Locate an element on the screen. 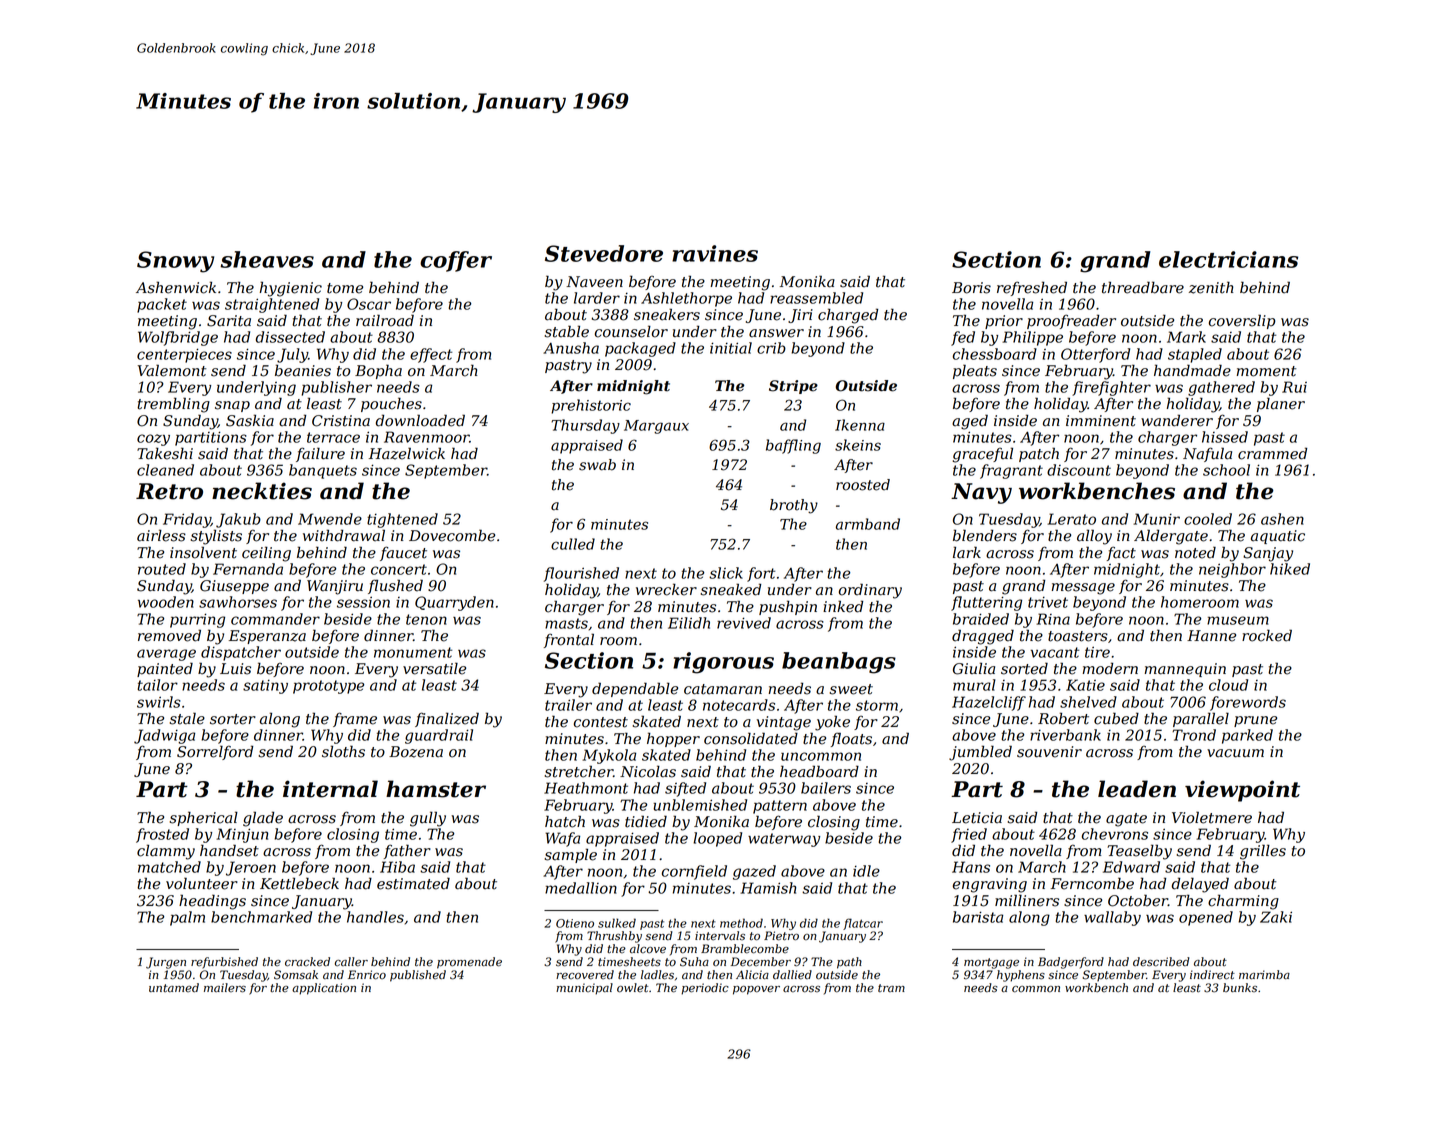 Image resolution: width=1455 pixels, height=1125 pixels. Nicolas is located at coordinates (648, 771).
